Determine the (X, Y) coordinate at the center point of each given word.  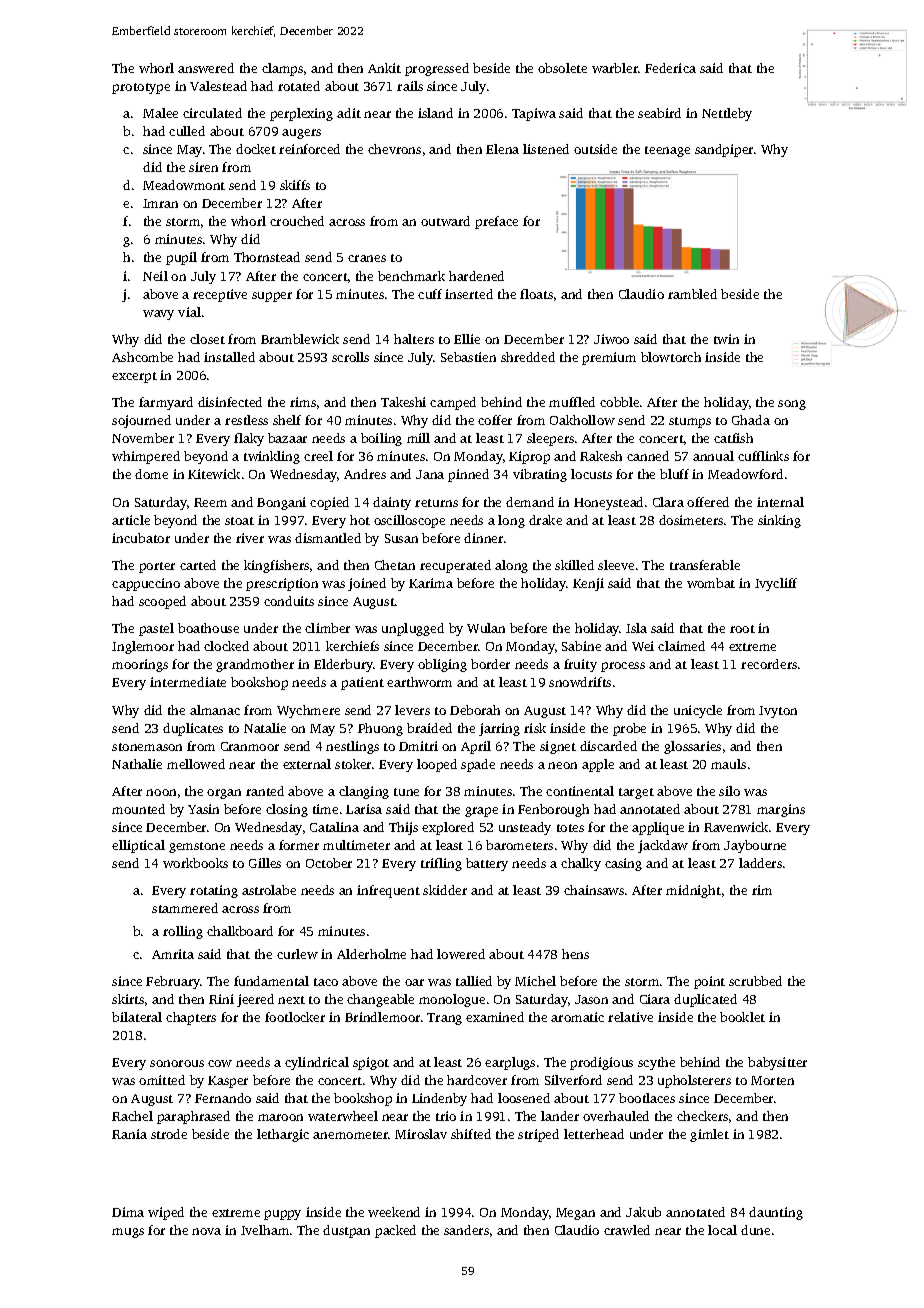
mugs (128, 1233)
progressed (437, 69)
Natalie (265, 728)
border (490, 664)
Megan (575, 1214)
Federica (670, 68)
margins (781, 810)
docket (256, 149)
